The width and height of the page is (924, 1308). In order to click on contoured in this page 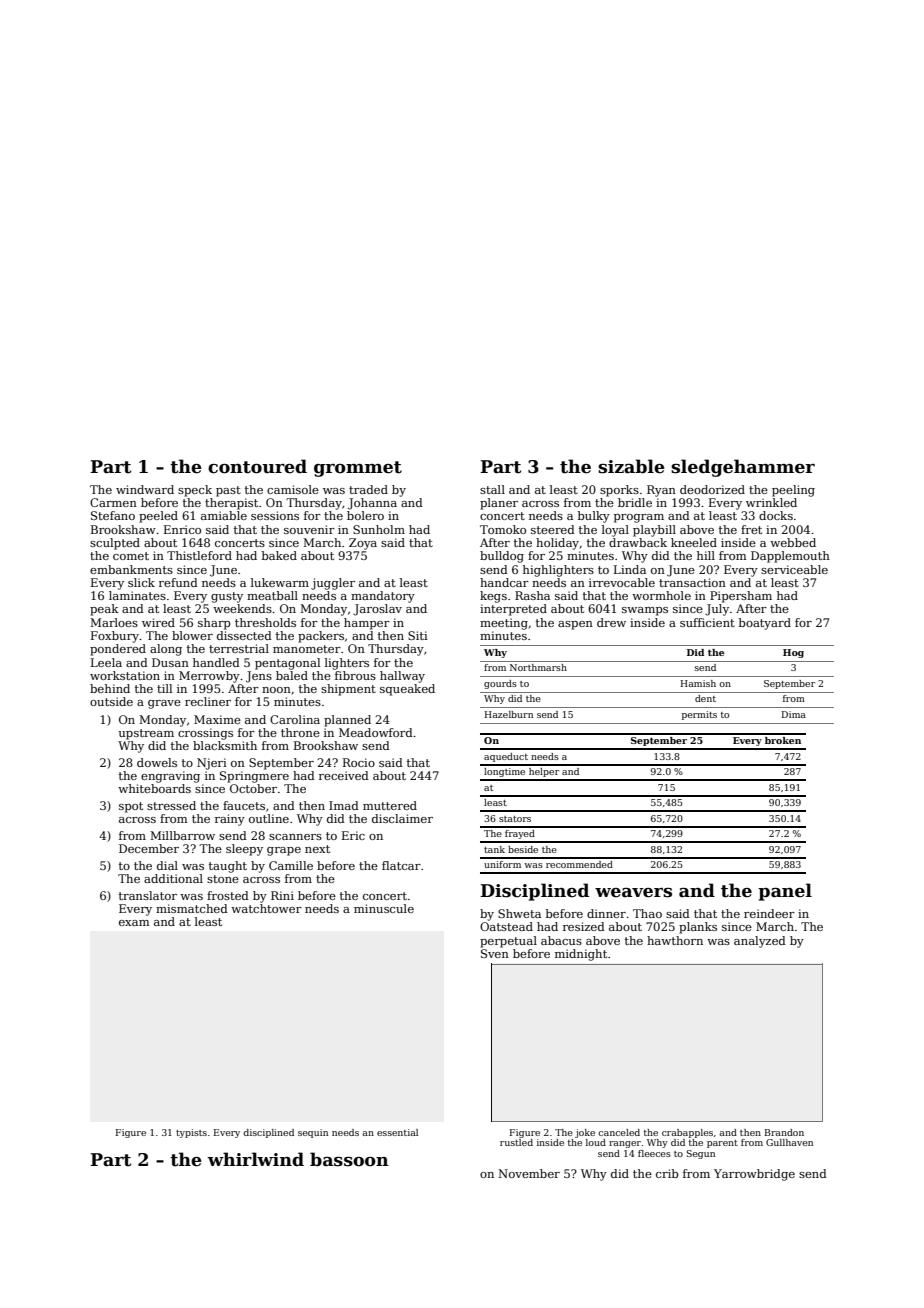, I will do `click(257, 466)`.
